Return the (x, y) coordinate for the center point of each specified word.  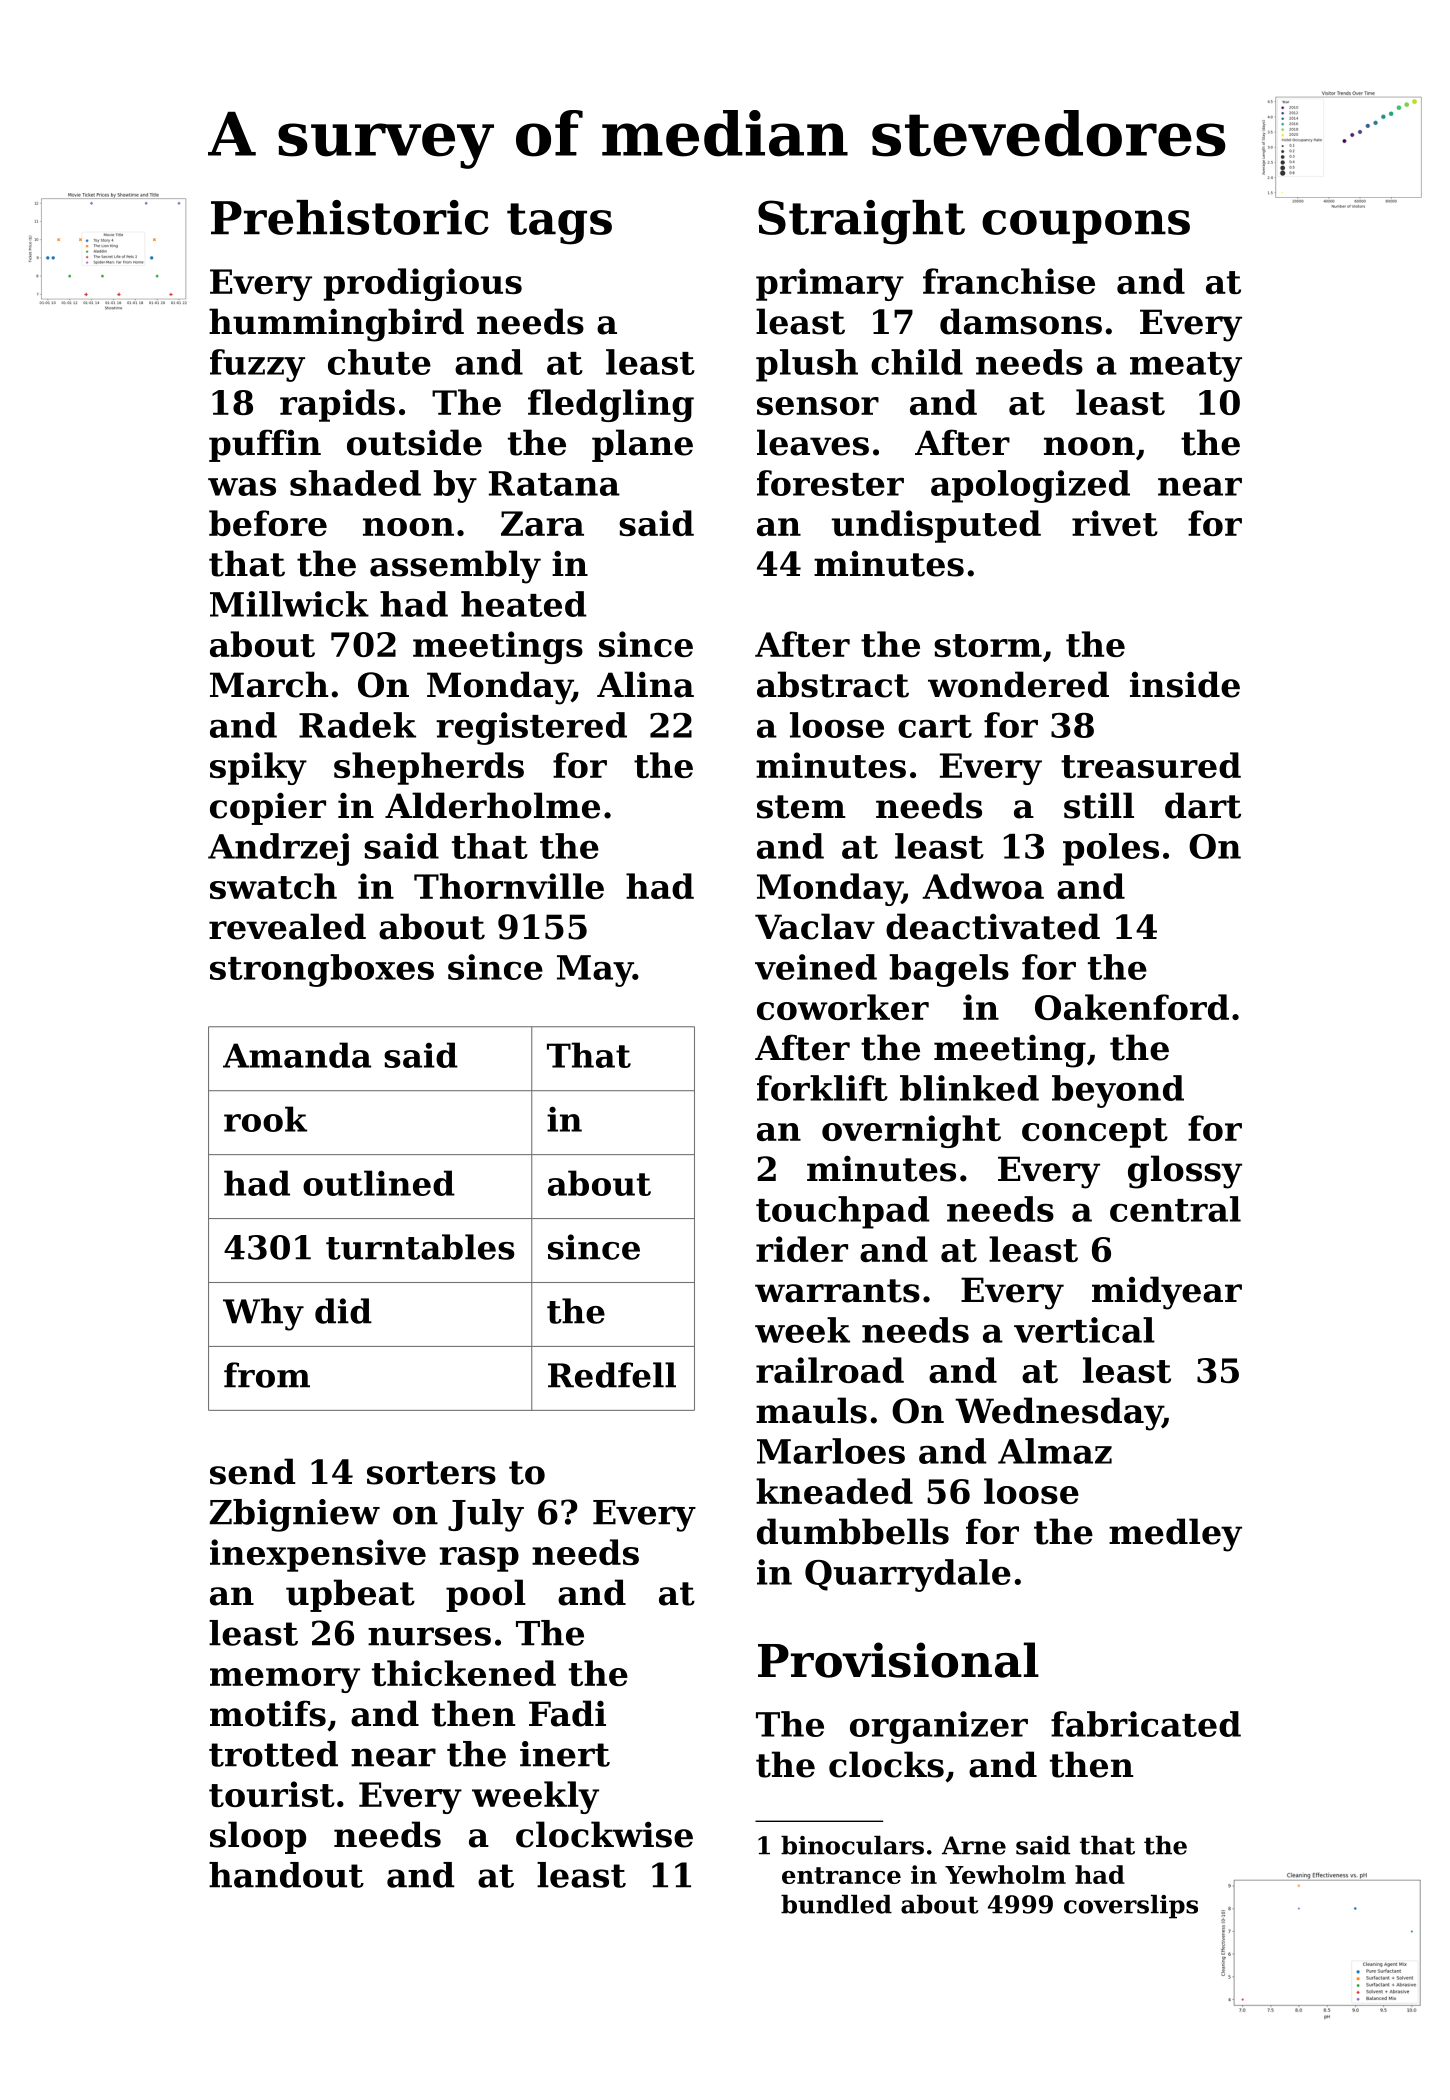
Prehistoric (350, 217)
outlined (379, 1183)
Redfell (612, 1375)
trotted (273, 1754)
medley (1175, 1535)
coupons (1086, 227)
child (917, 362)
